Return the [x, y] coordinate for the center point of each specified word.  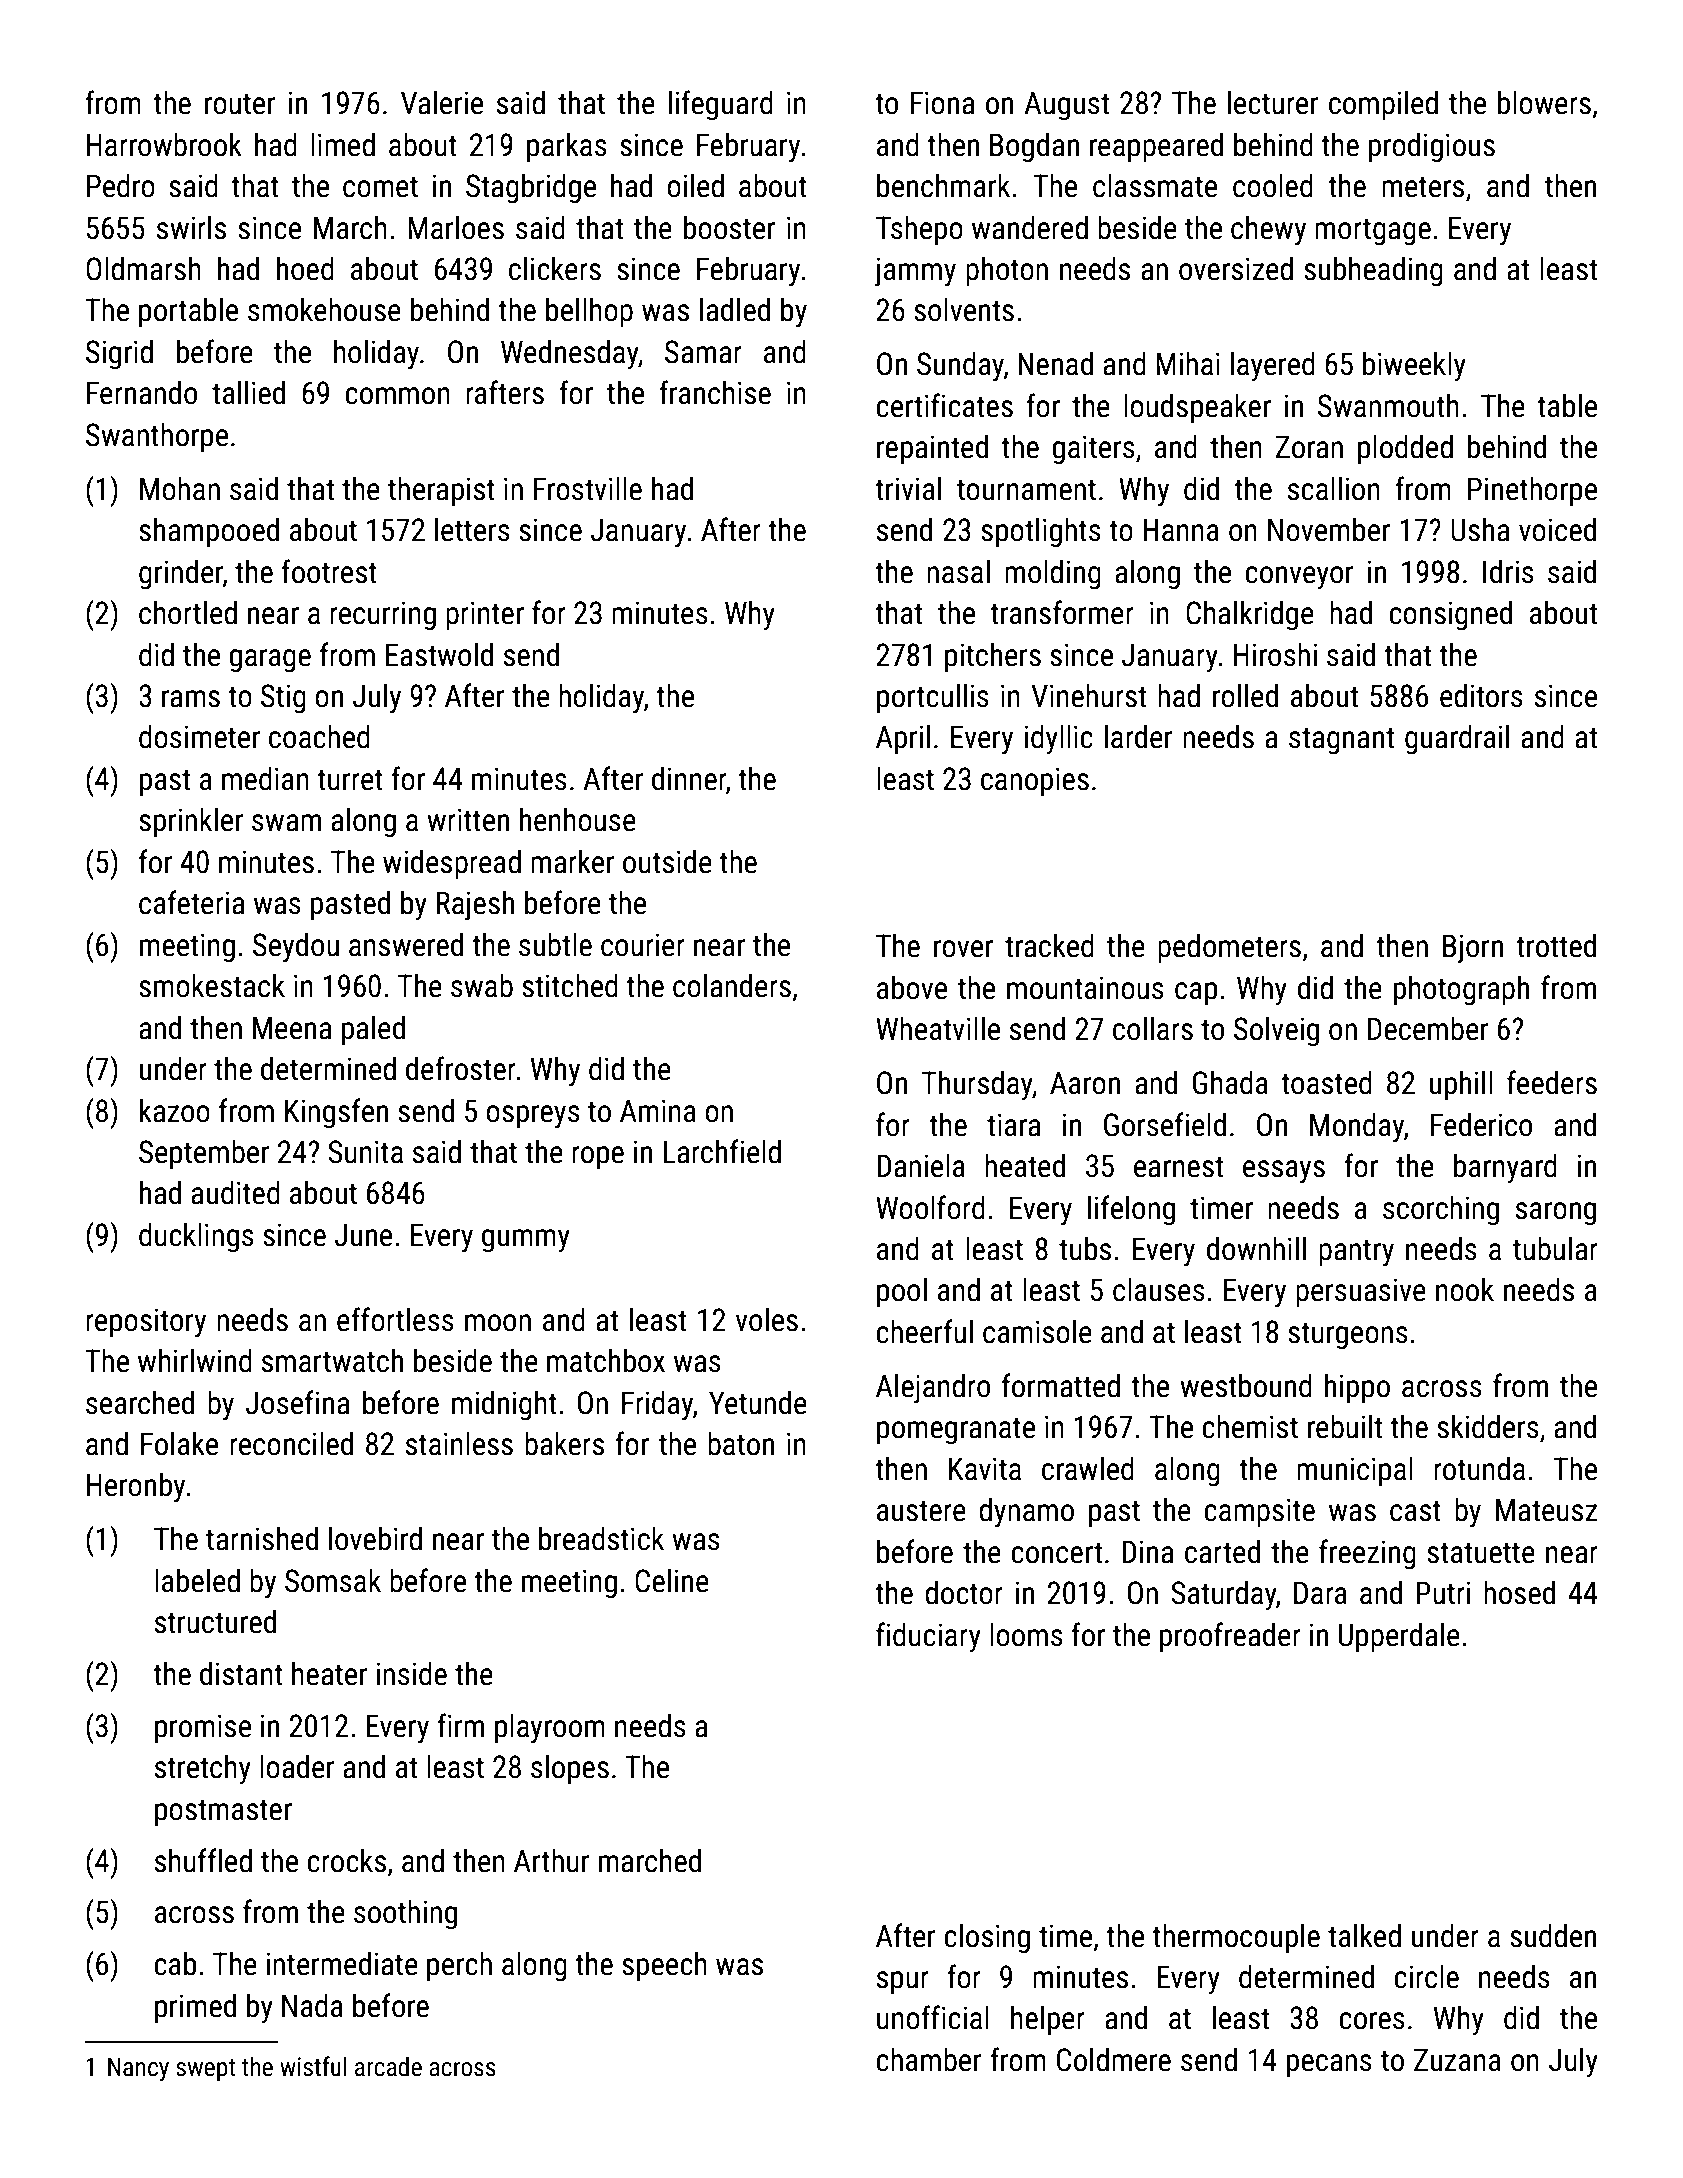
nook [1465, 1290]
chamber [928, 2060]
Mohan [180, 489]
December [1428, 1029]
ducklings [196, 1238]
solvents [964, 310]
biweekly [1414, 366]
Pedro [121, 186]
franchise [715, 392]
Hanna [1181, 530]
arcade [388, 2066]
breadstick [601, 1539]
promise [203, 1729]
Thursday [977, 1085]
